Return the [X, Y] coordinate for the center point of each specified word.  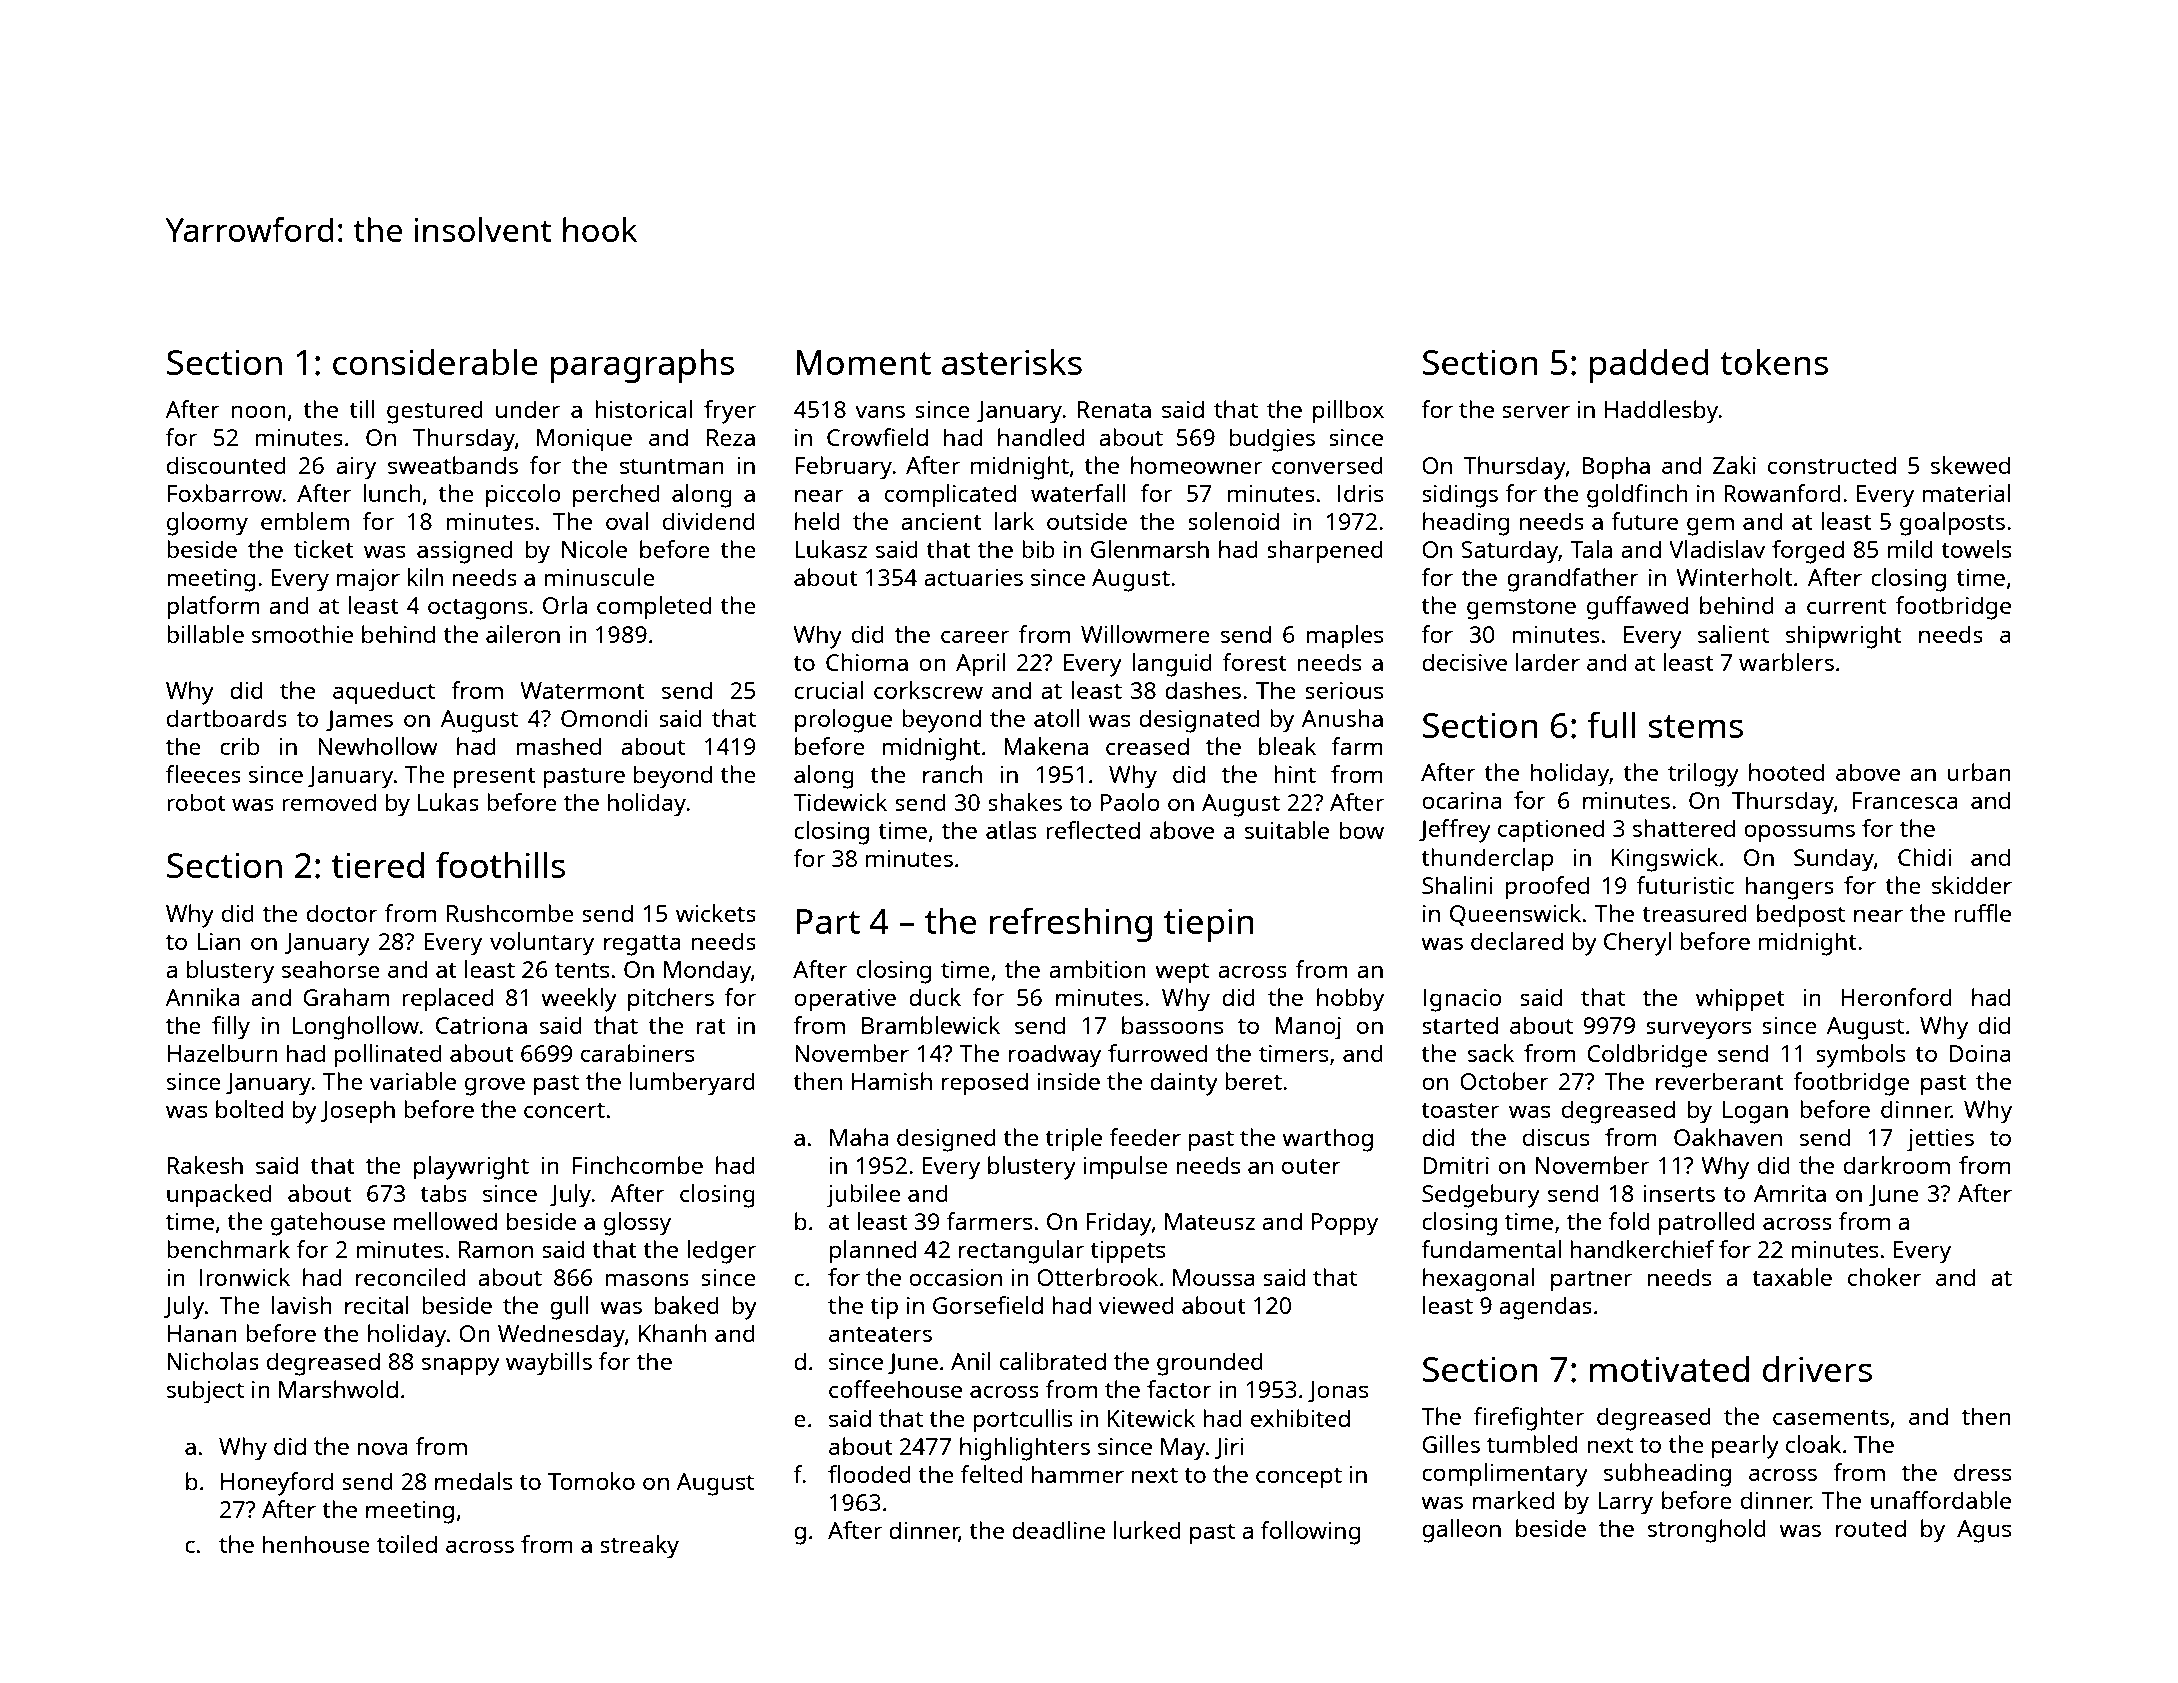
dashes [1203, 690]
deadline [1058, 1530]
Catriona [481, 1025]
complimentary [1505, 1475]
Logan [1755, 1112]
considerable [435, 361]
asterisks [1012, 362]
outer [1311, 1166]
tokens [1774, 362]
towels [1976, 549]
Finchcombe [638, 1165]
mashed [559, 746]
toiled [407, 1544]
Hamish [892, 1081]
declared [1517, 941]
